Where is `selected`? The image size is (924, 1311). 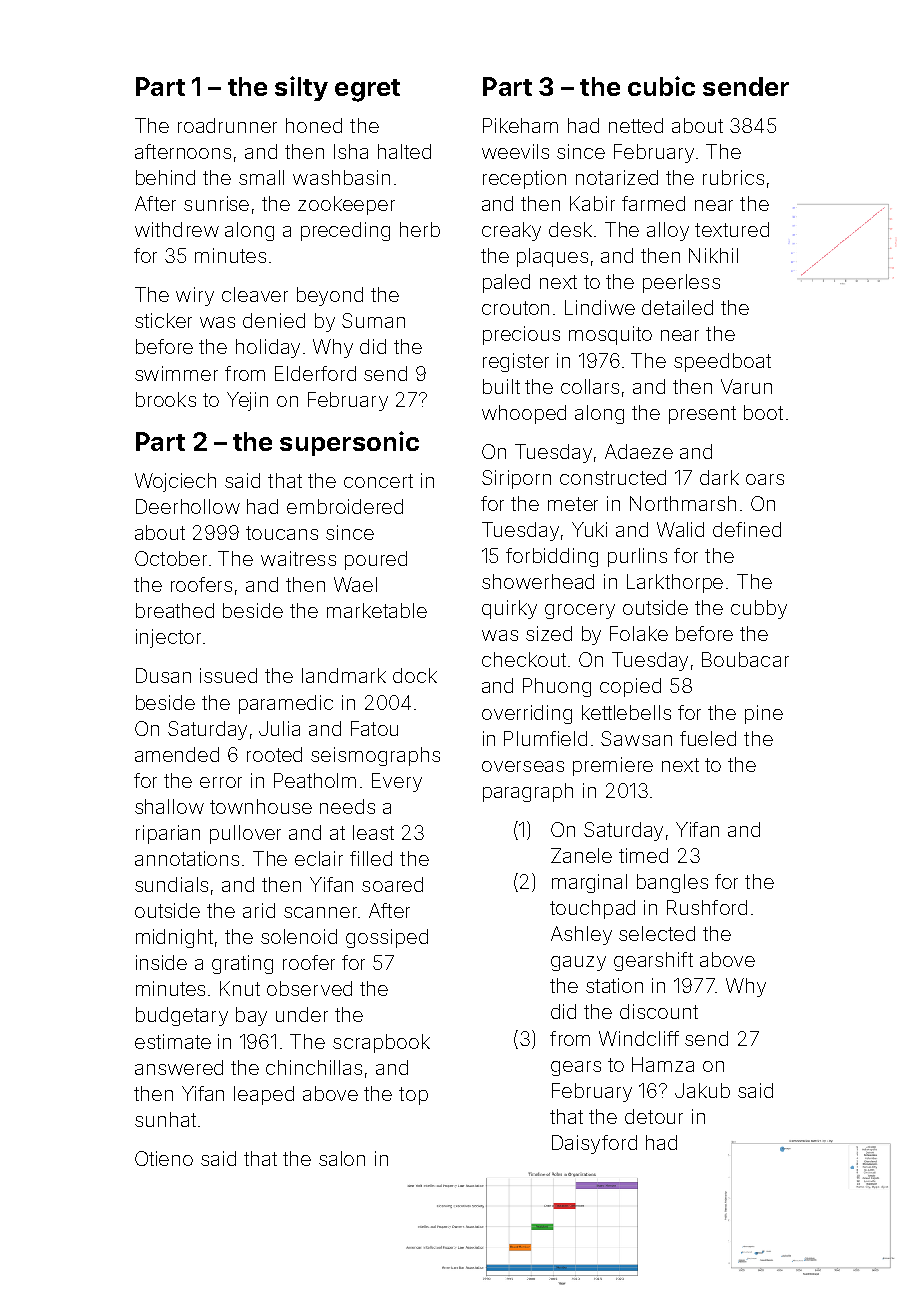
selected is located at coordinates (657, 933).
